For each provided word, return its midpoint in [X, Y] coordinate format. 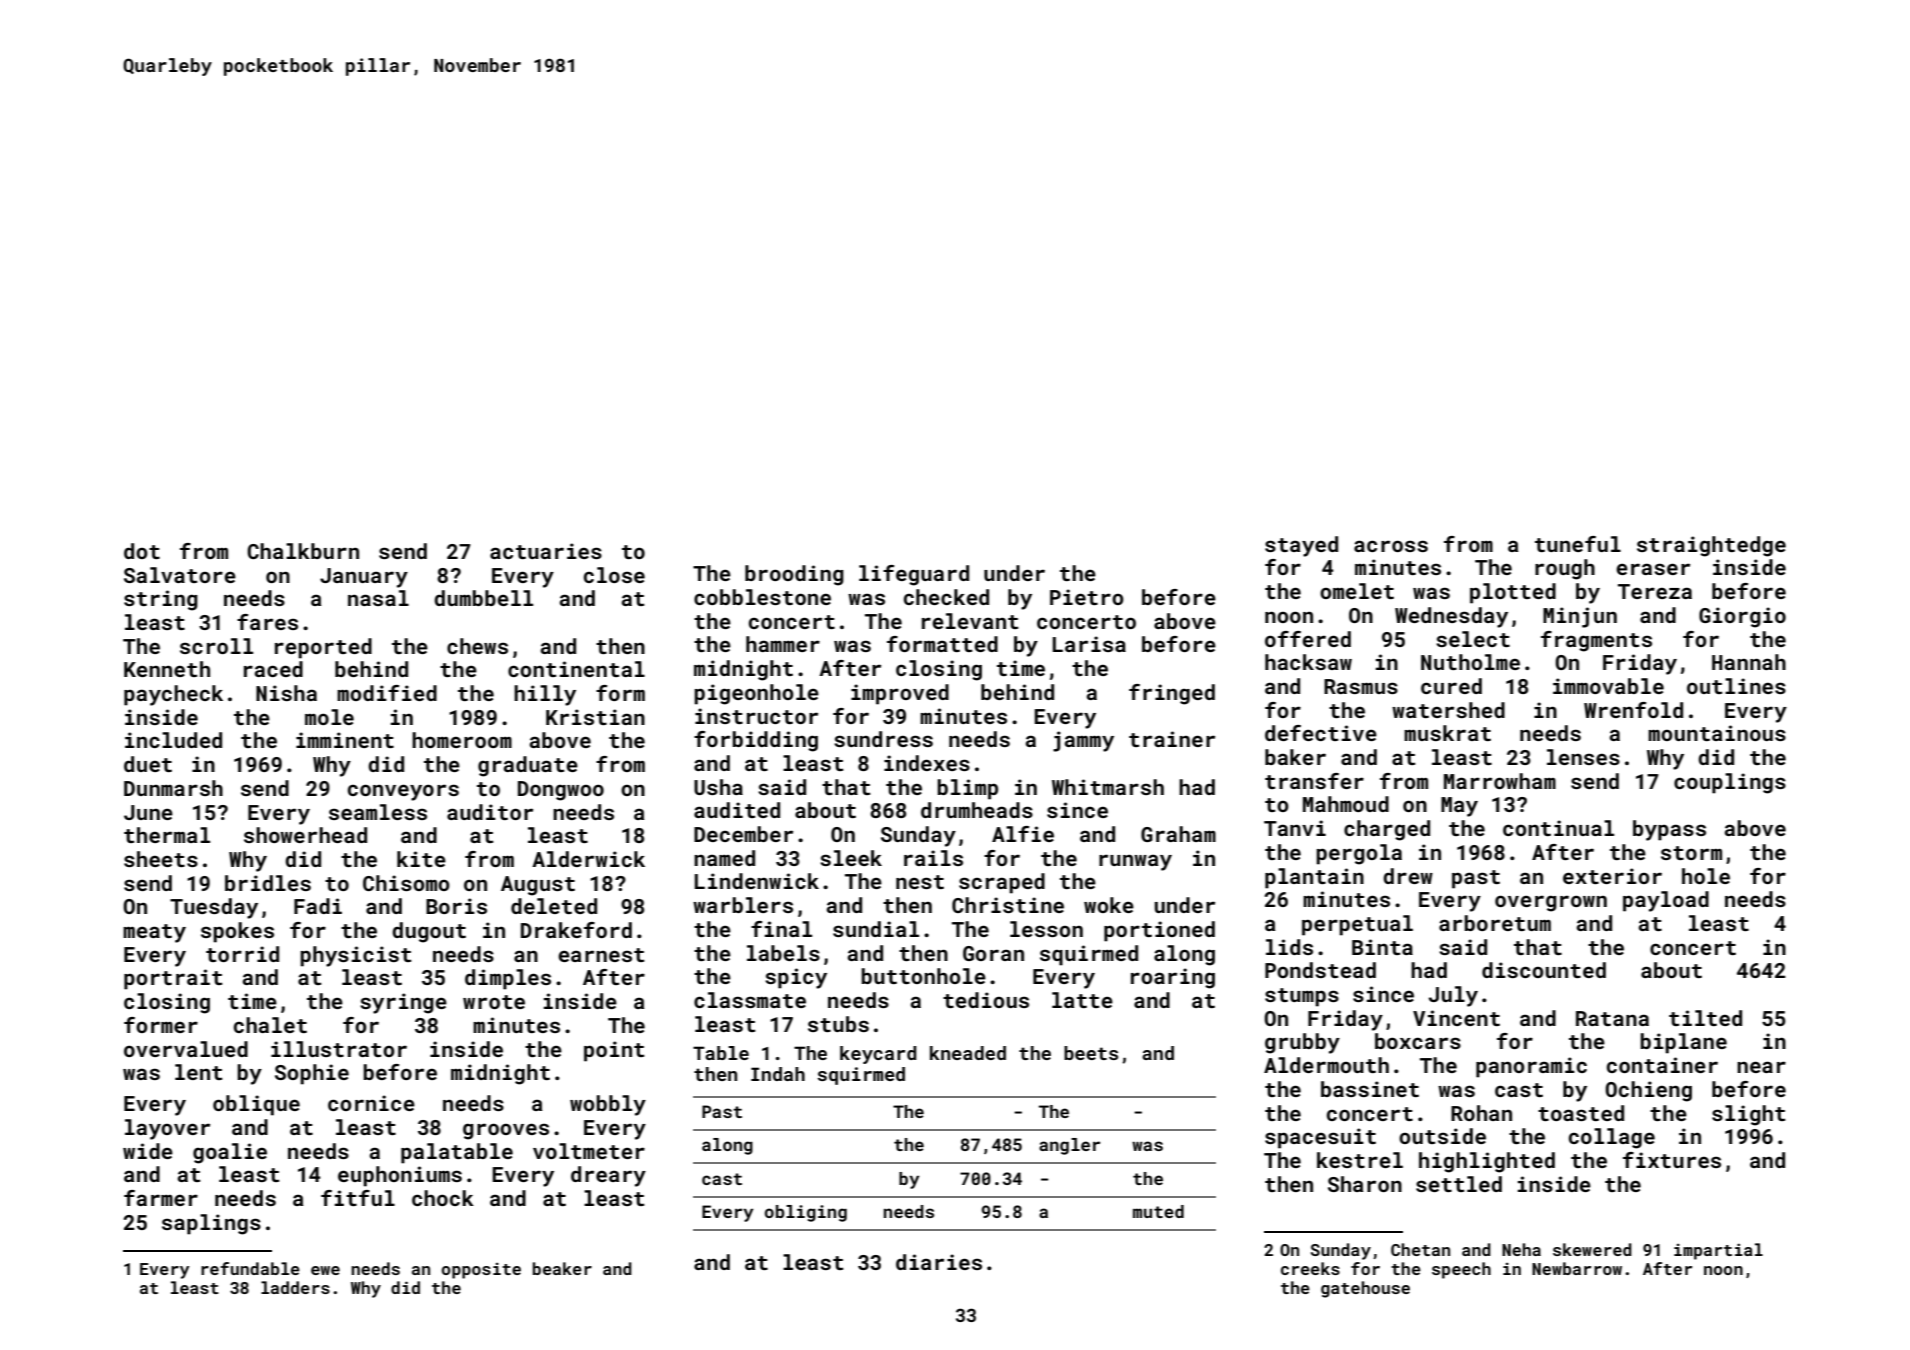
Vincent [1456, 1018]
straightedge [1711, 546]
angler [1069, 1146]
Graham [1178, 834]
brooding [794, 575]
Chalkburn [303, 551]
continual [1558, 828]
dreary [608, 1176]
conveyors [403, 792]
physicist [355, 956]
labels [783, 953]
